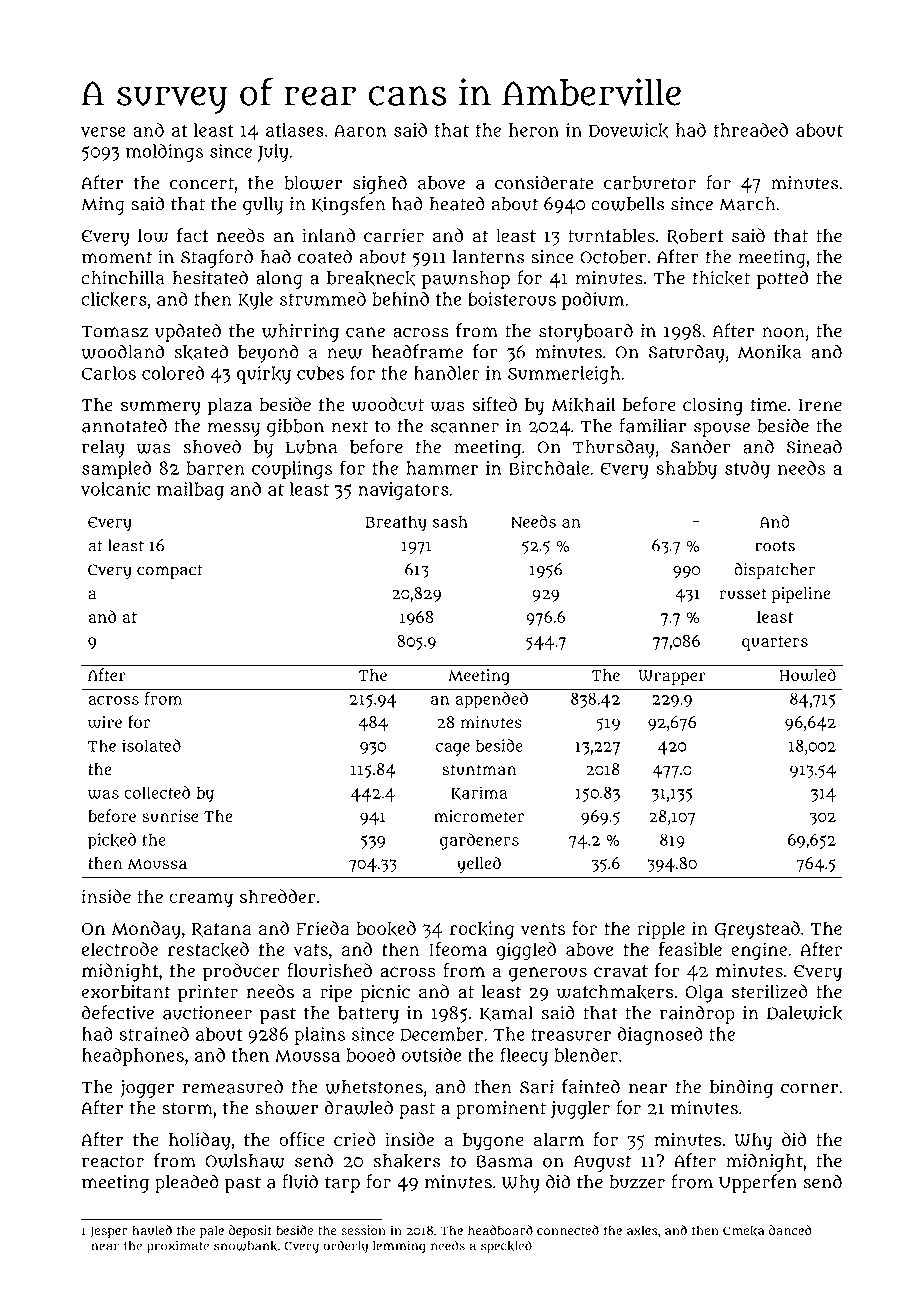  I want to click on March, so click(747, 204).
